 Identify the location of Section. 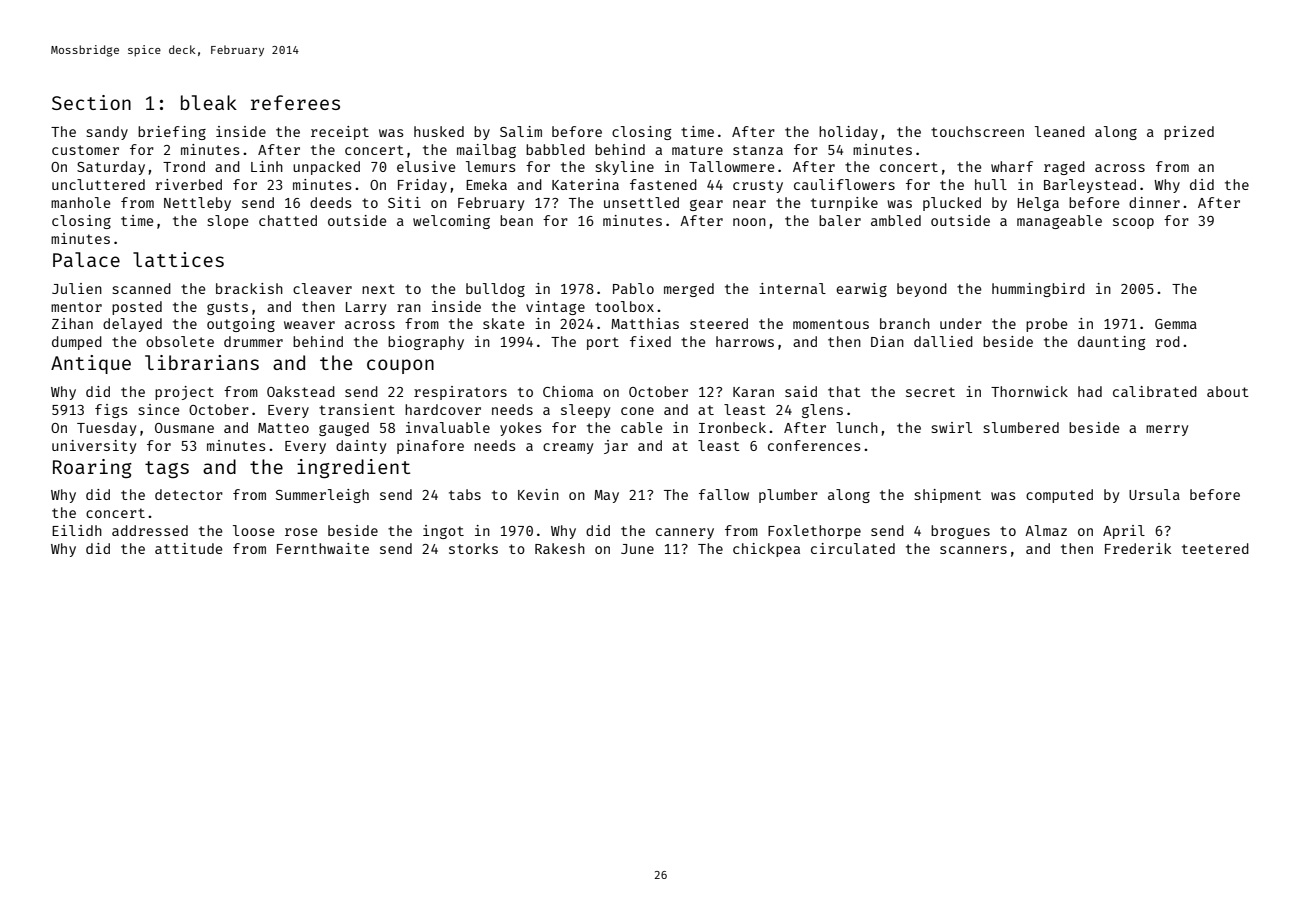
(91, 102).
